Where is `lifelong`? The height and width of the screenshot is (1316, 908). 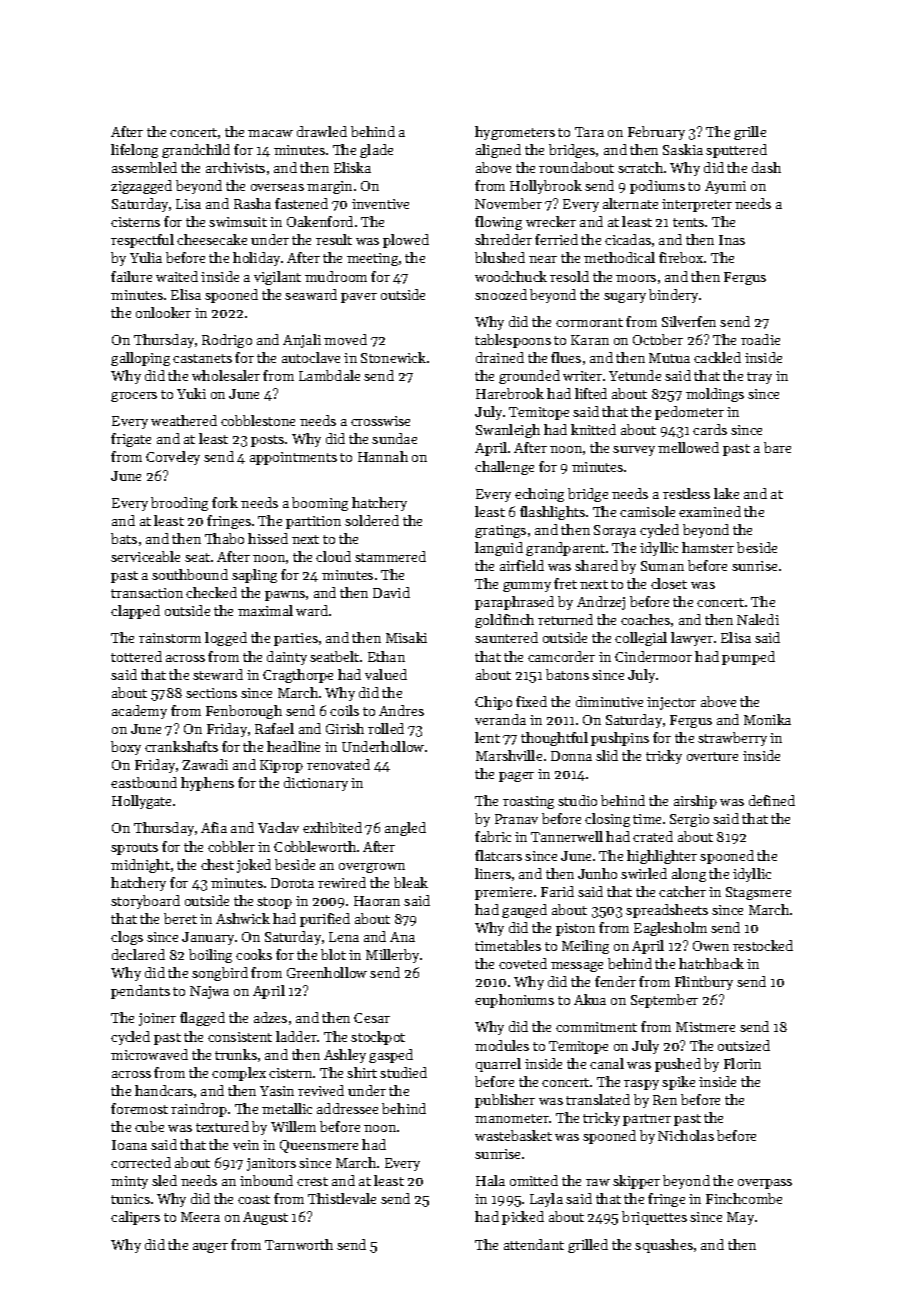 lifelong is located at coordinates (134, 151).
